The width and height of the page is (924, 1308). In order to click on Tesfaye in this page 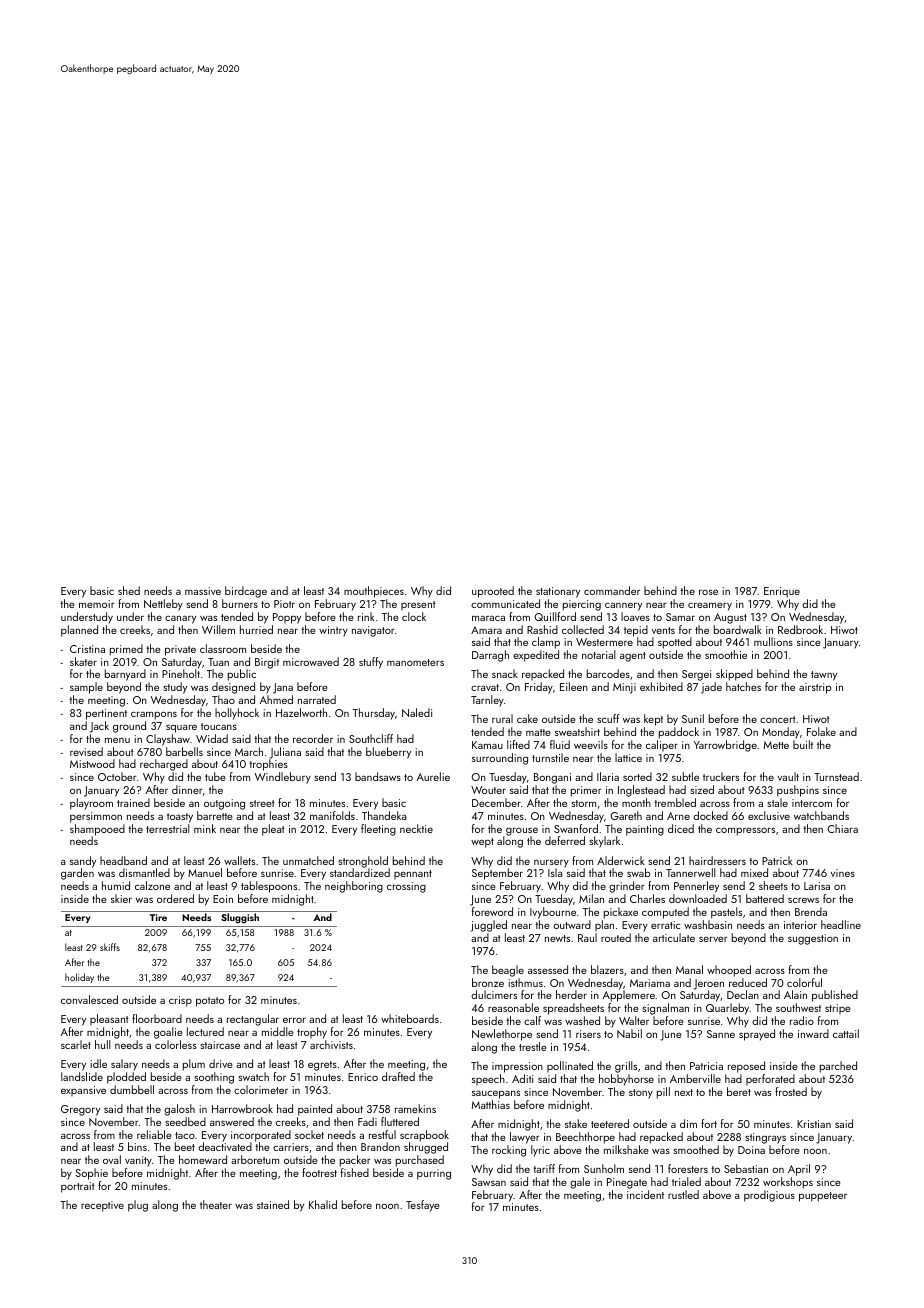, I will do `click(423, 1206)`.
